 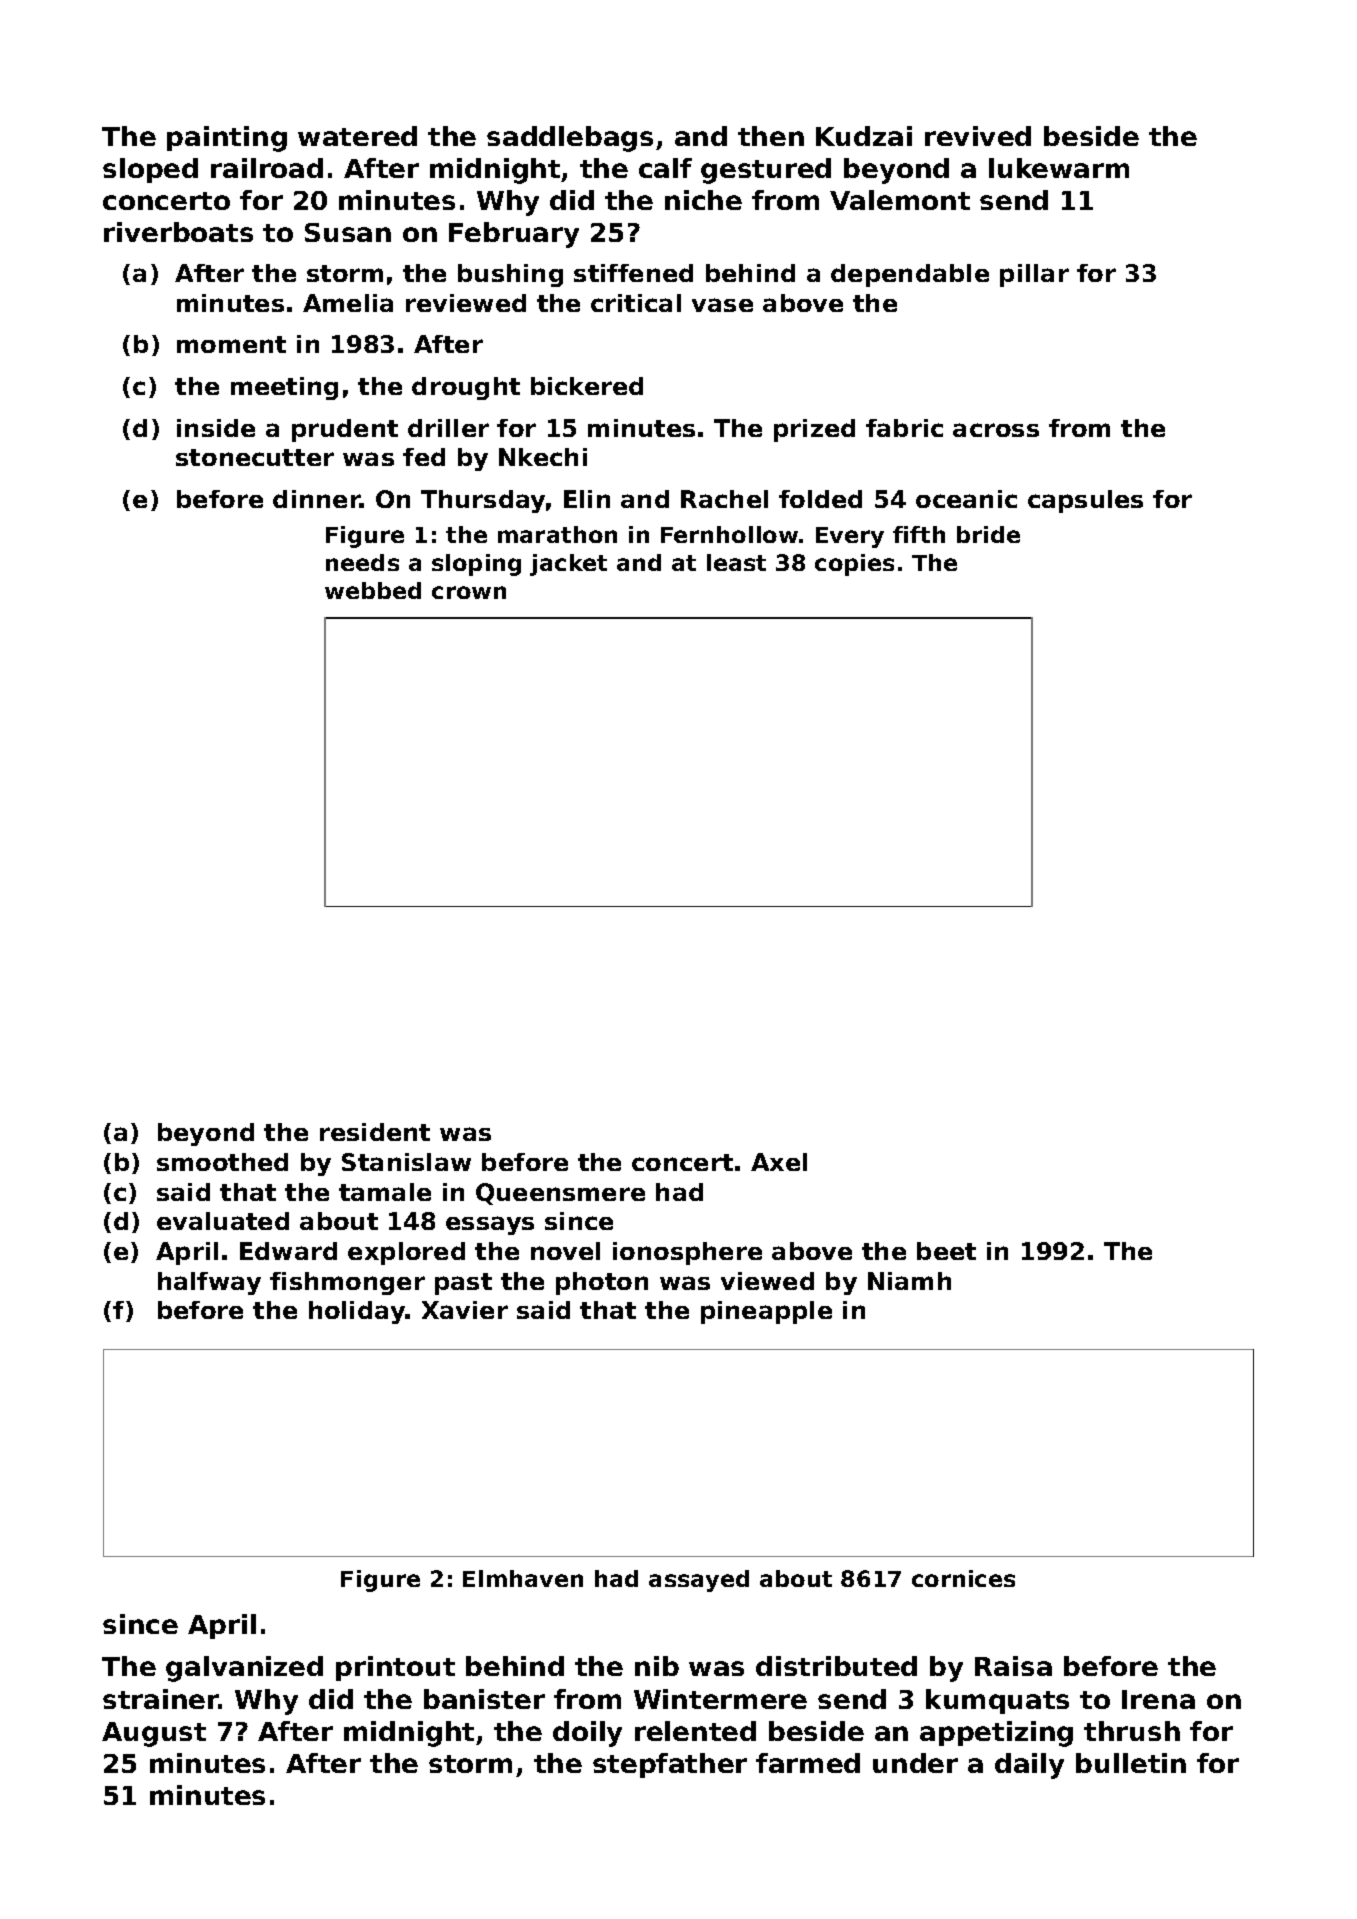 I want to click on copies, so click(x=854, y=565).
